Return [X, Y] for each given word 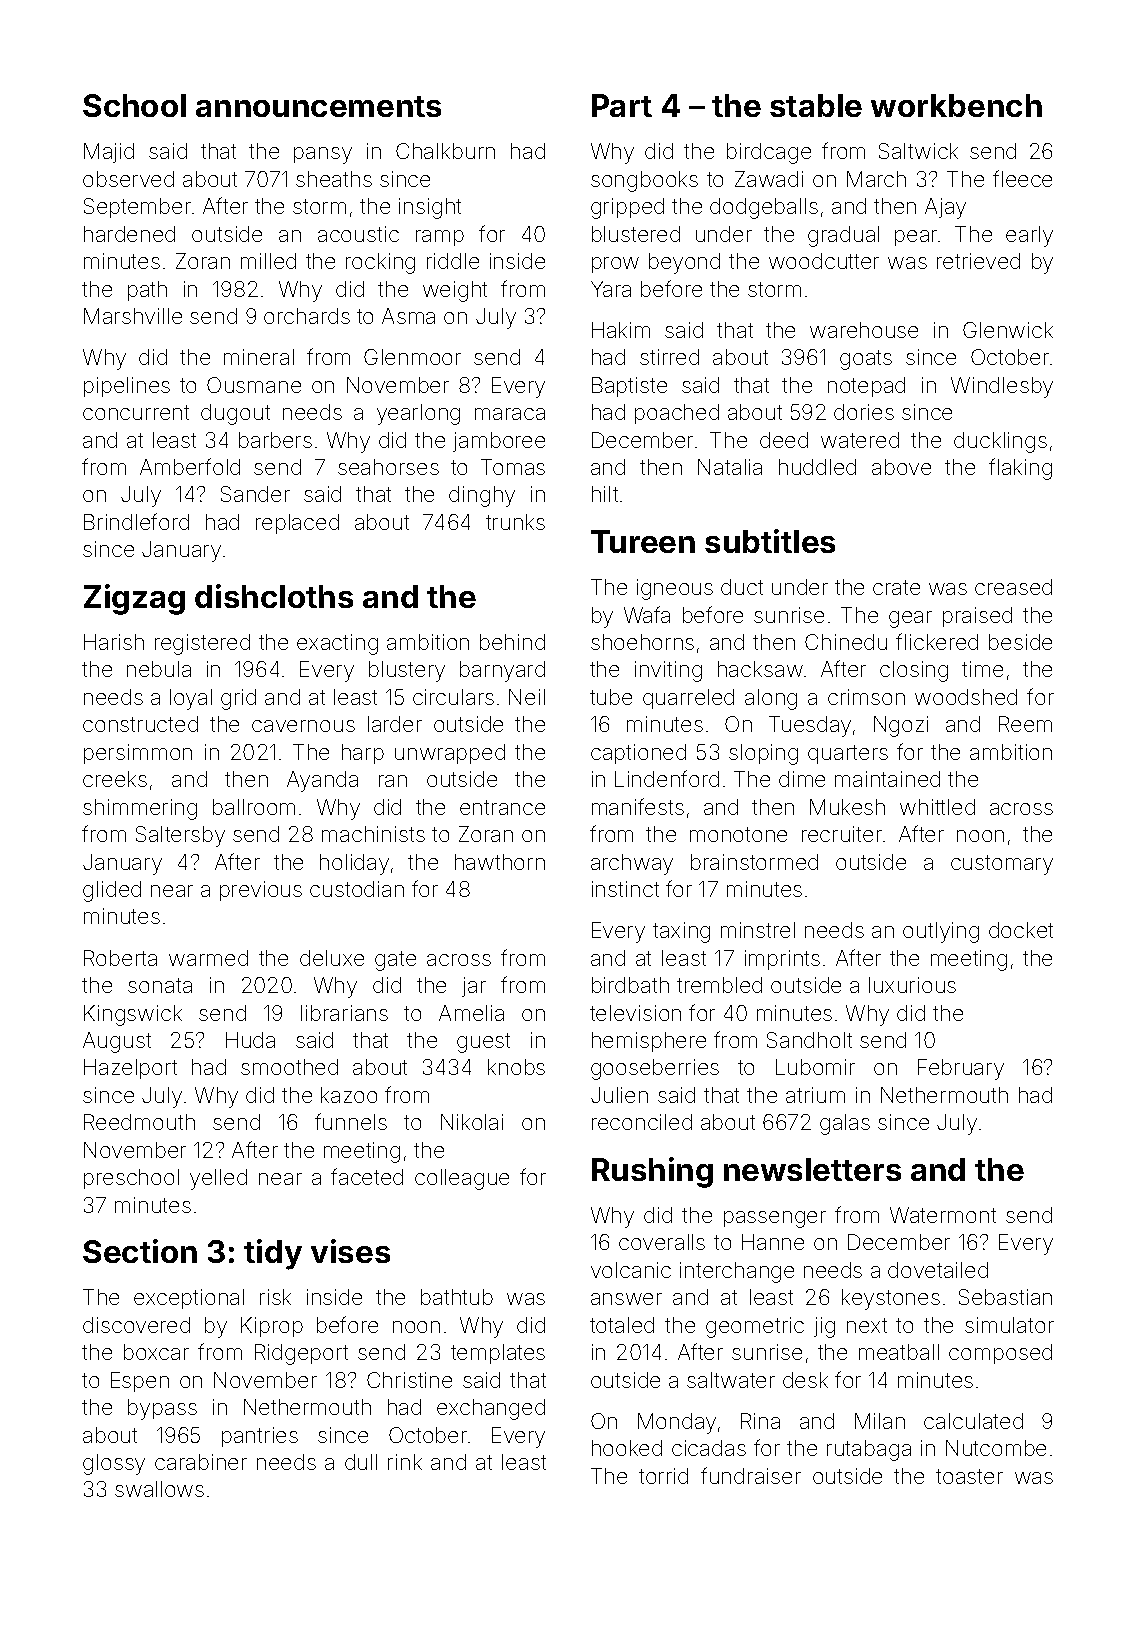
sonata [160, 985]
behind [512, 642]
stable [816, 105]
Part [622, 105]
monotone [738, 834]
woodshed [966, 697]
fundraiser [751, 1475]
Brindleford [136, 521]
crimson [866, 697]
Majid [109, 153]
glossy [114, 1464]
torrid [663, 1476]
